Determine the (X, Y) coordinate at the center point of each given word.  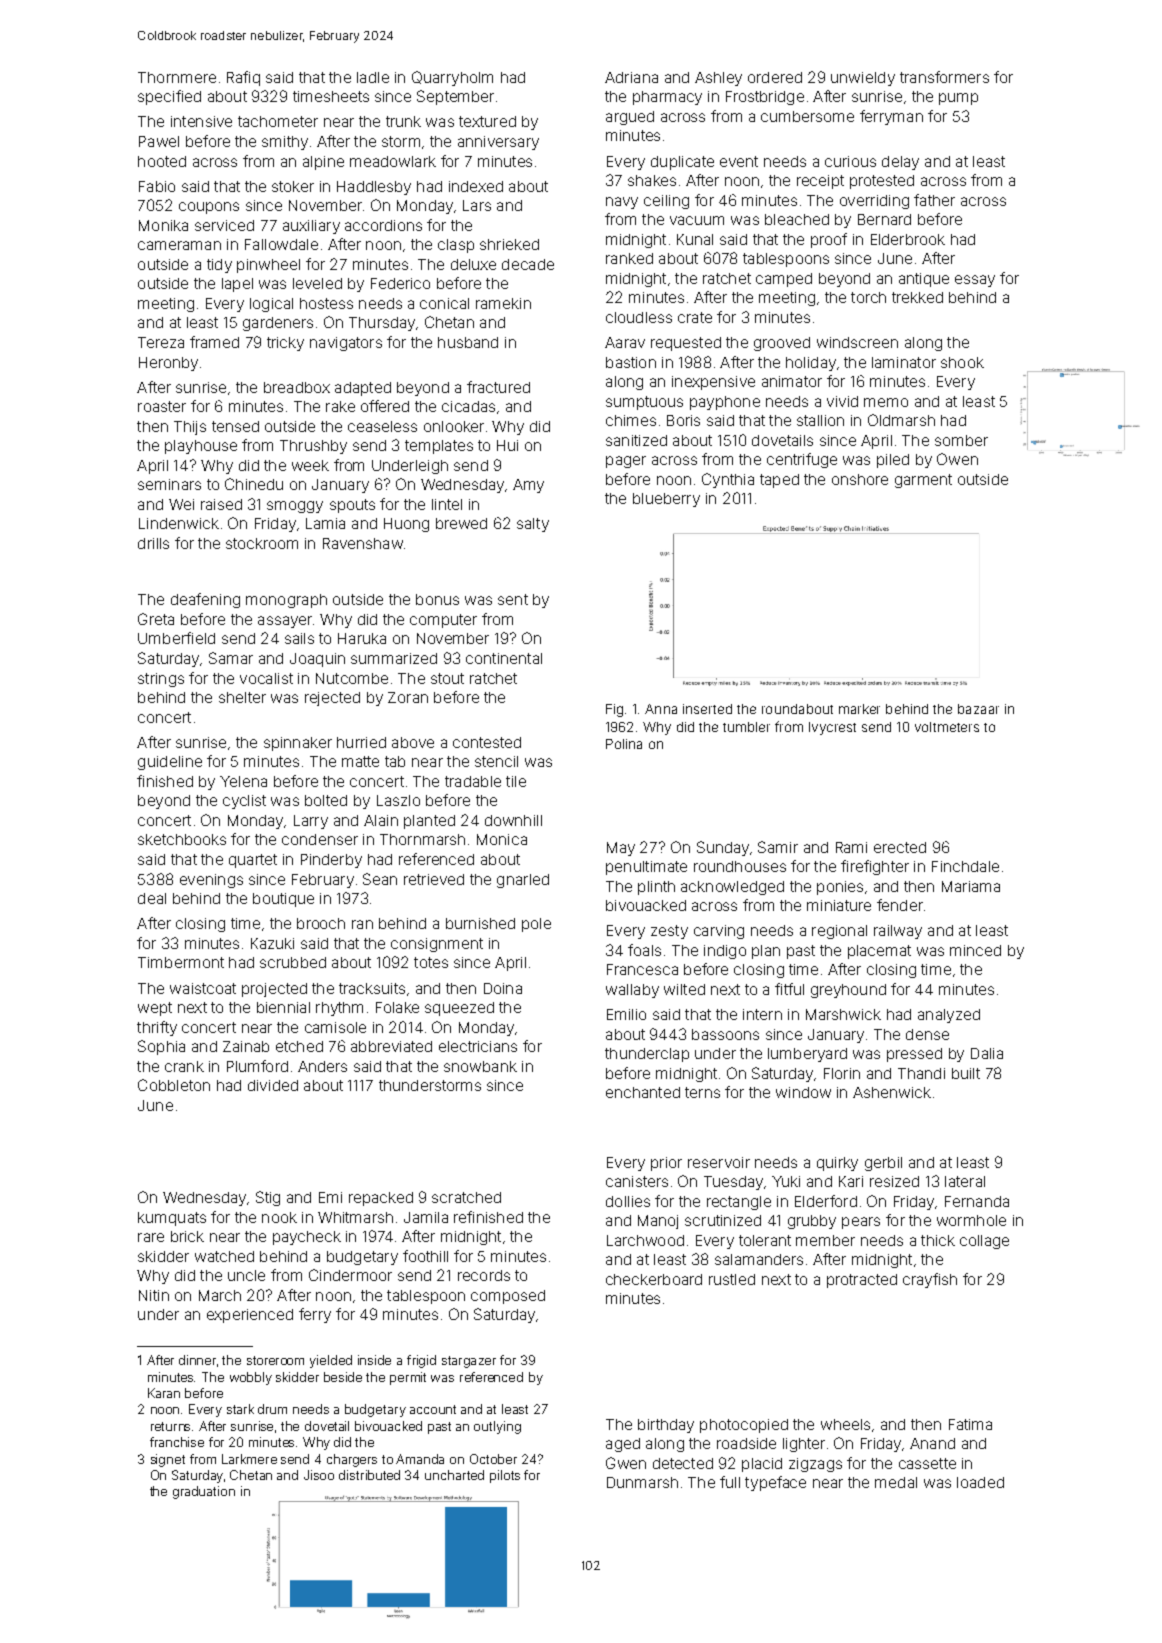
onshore (860, 479)
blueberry (666, 500)
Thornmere (177, 77)
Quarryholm (452, 78)
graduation (204, 1492)
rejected (332, 699)
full (730, 1482)
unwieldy (863, 79)
